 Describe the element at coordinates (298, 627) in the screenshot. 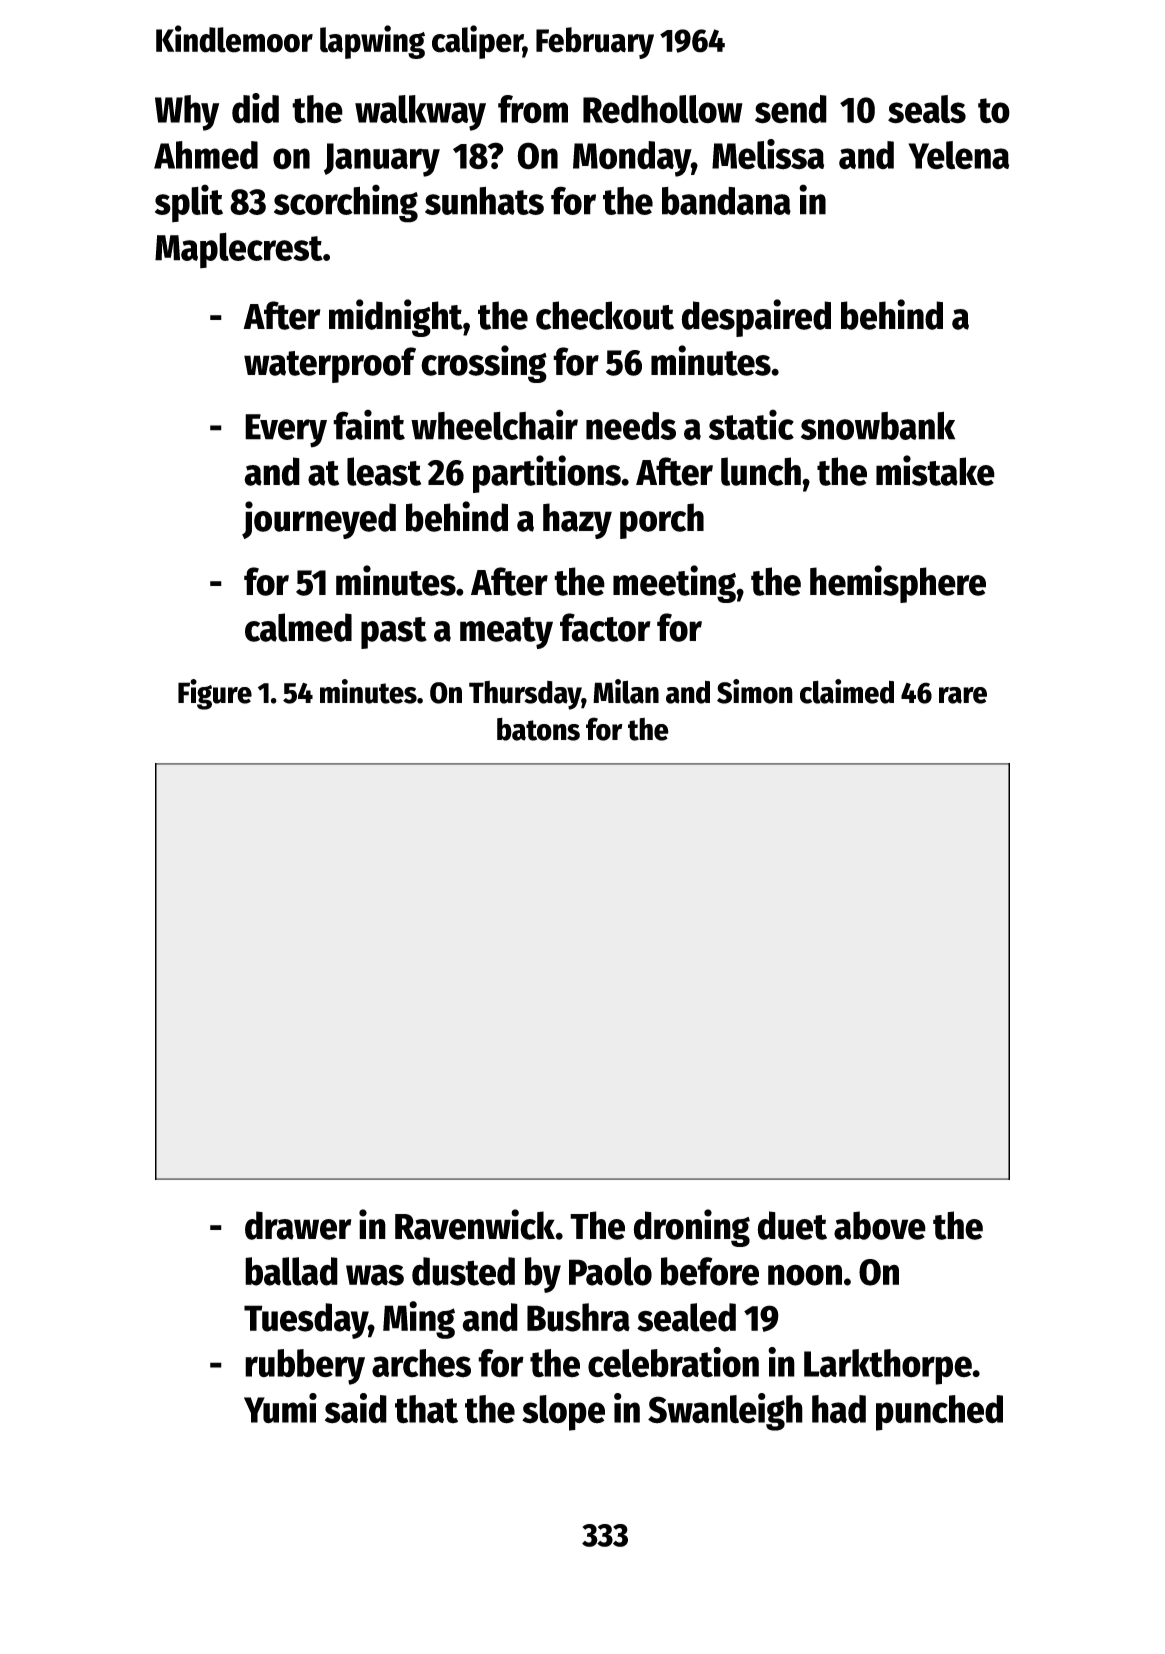

I see `calmed` at that location.
